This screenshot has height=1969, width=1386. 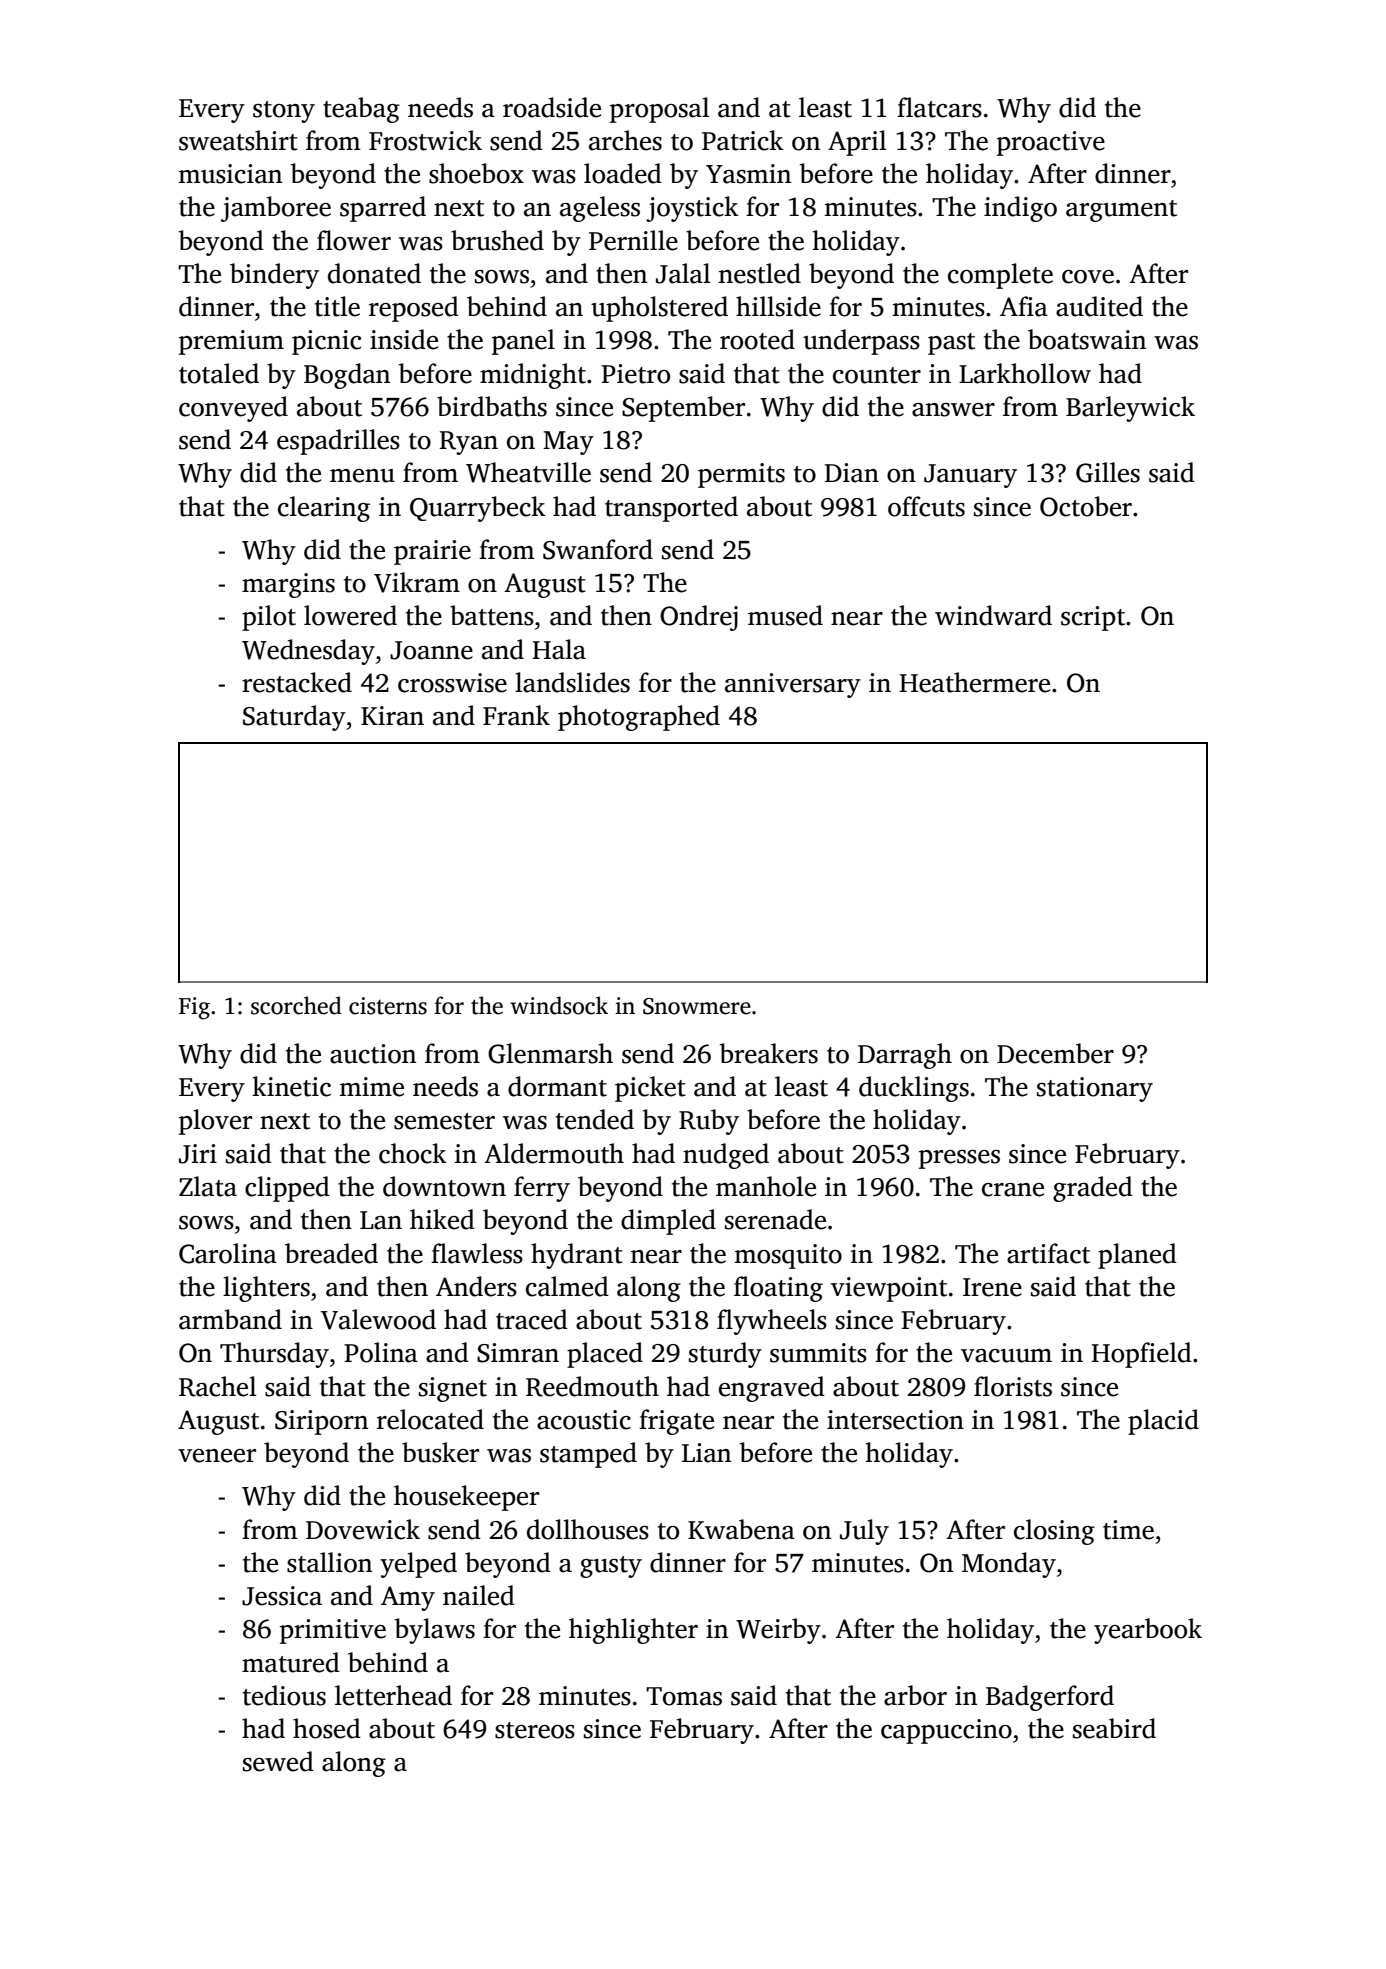 What do you see at coordinates (743, 140) in the screenshot?
I see `Patrick` at bounding box center [743, 140].
